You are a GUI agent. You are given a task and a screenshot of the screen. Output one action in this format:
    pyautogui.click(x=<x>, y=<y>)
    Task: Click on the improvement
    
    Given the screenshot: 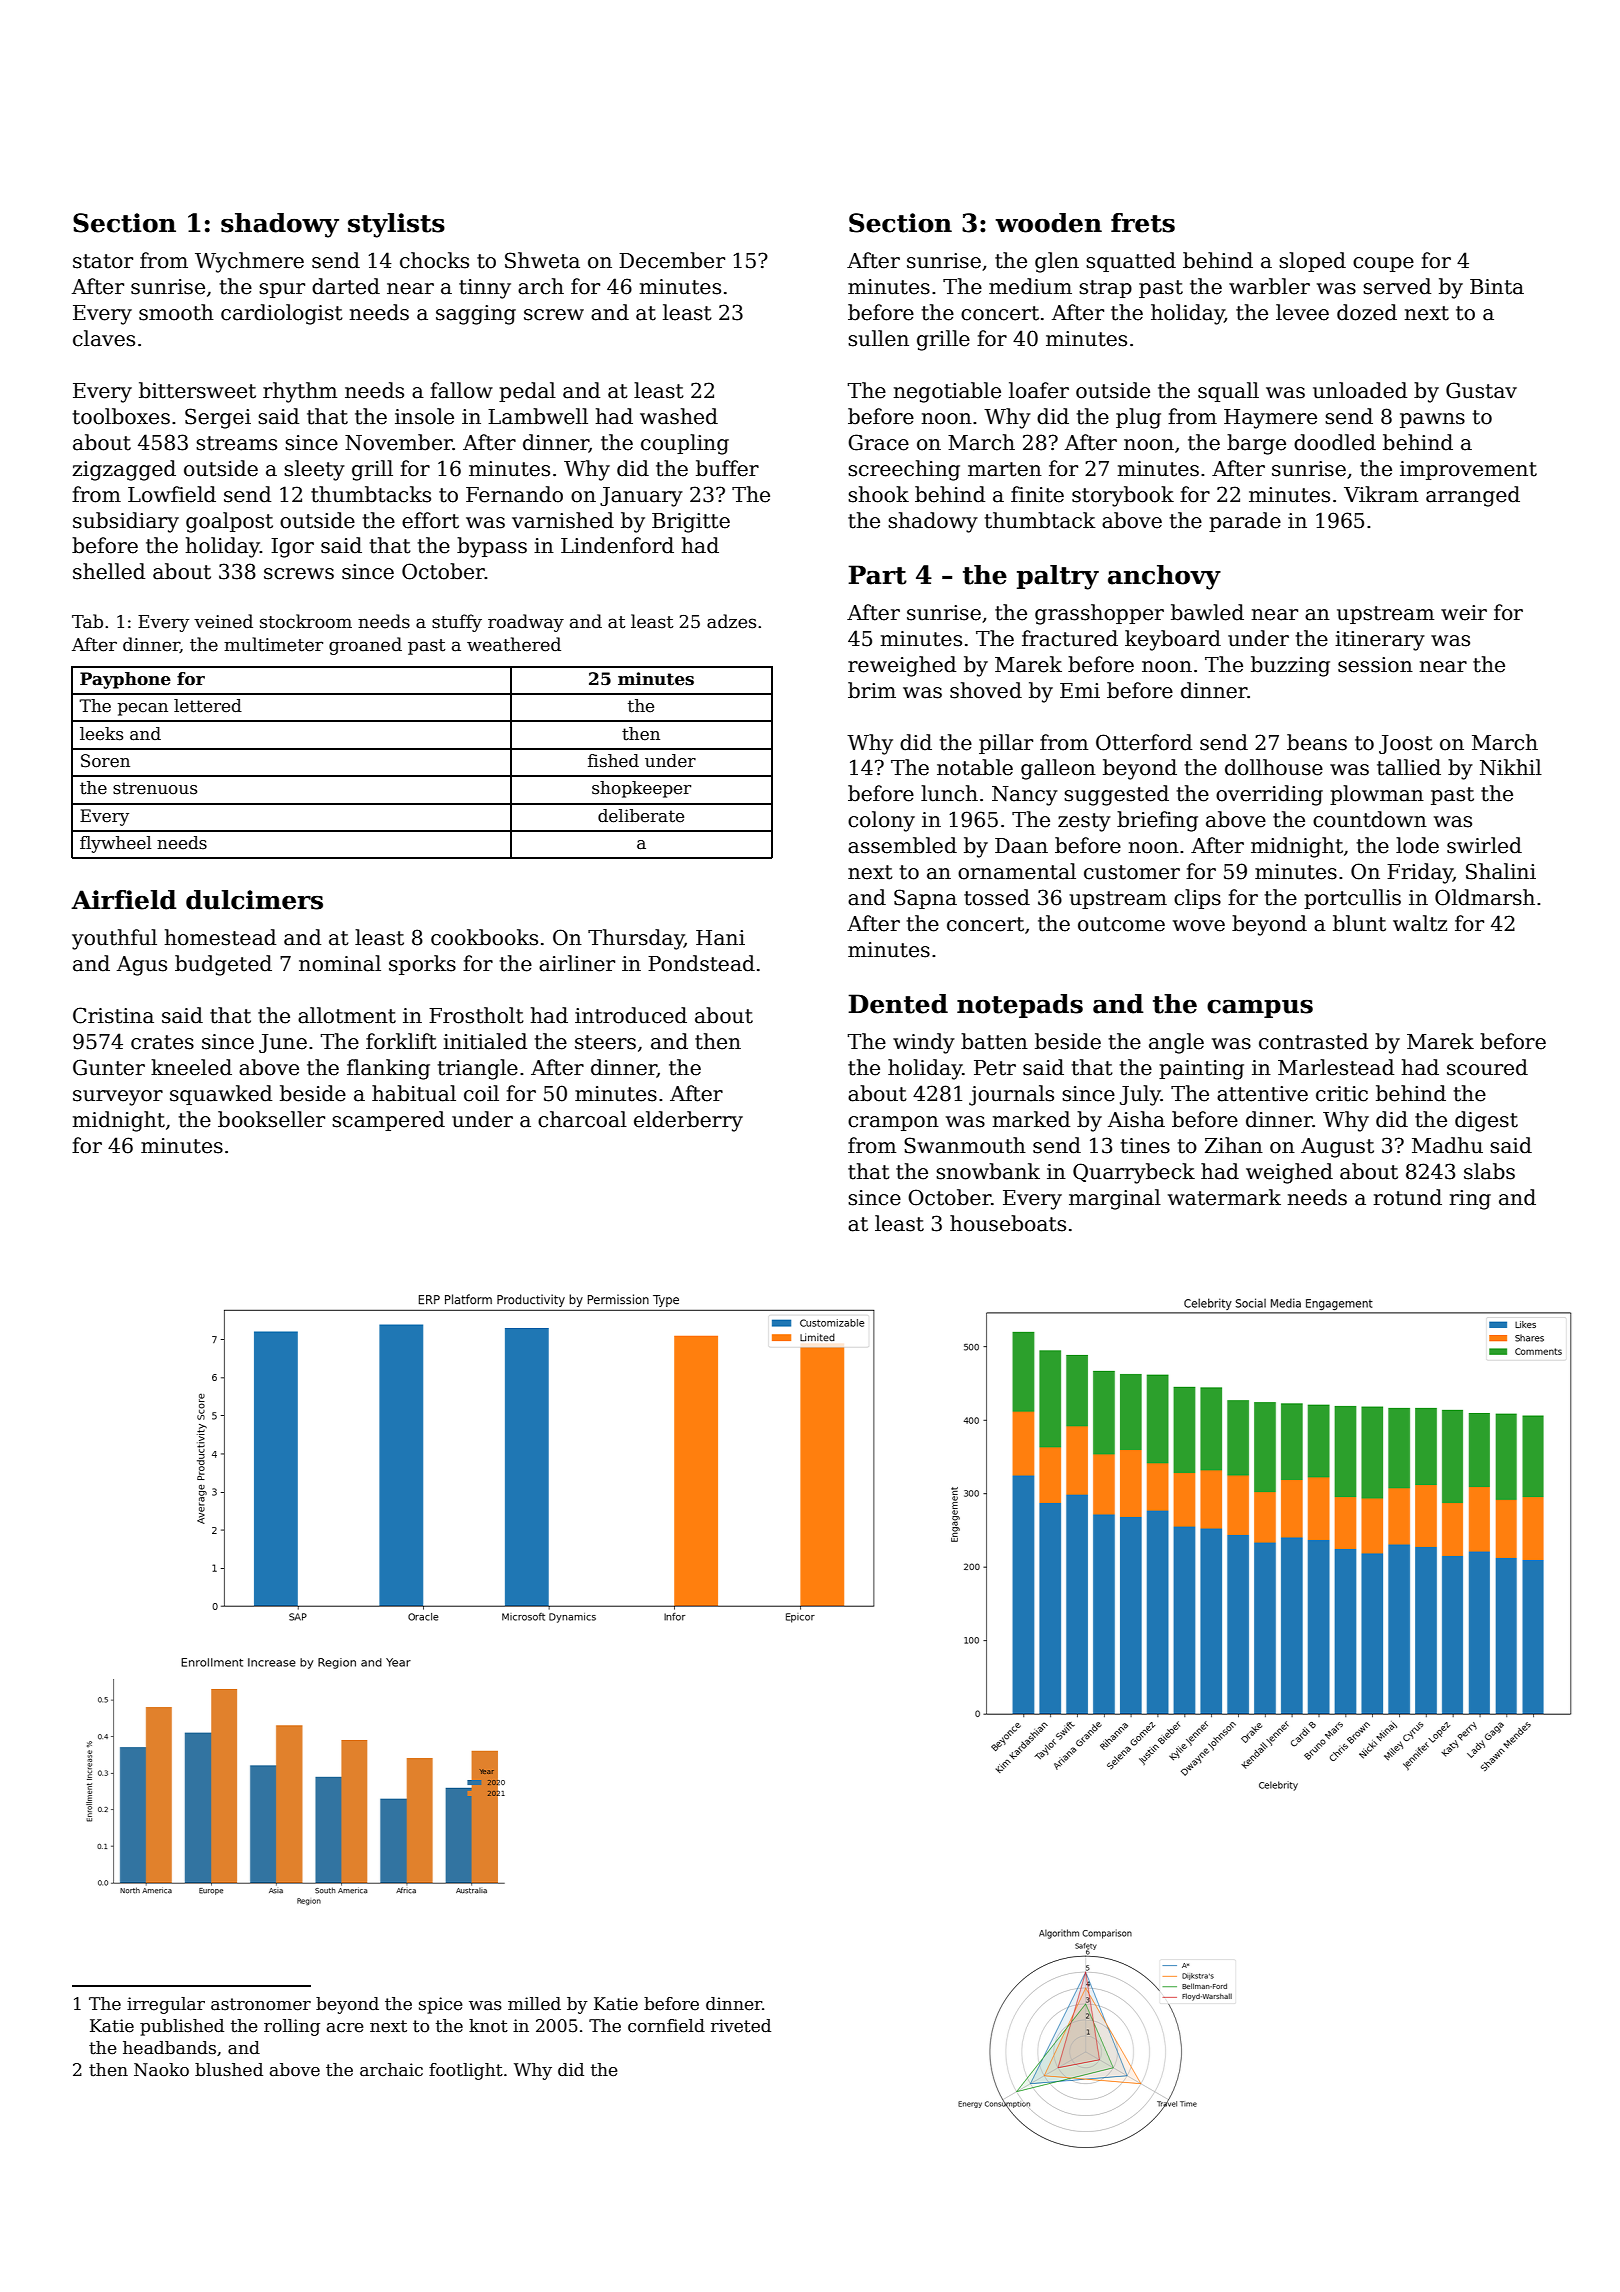 What is the action you would take?
    pyautogui.click(x=1468, y=470)
